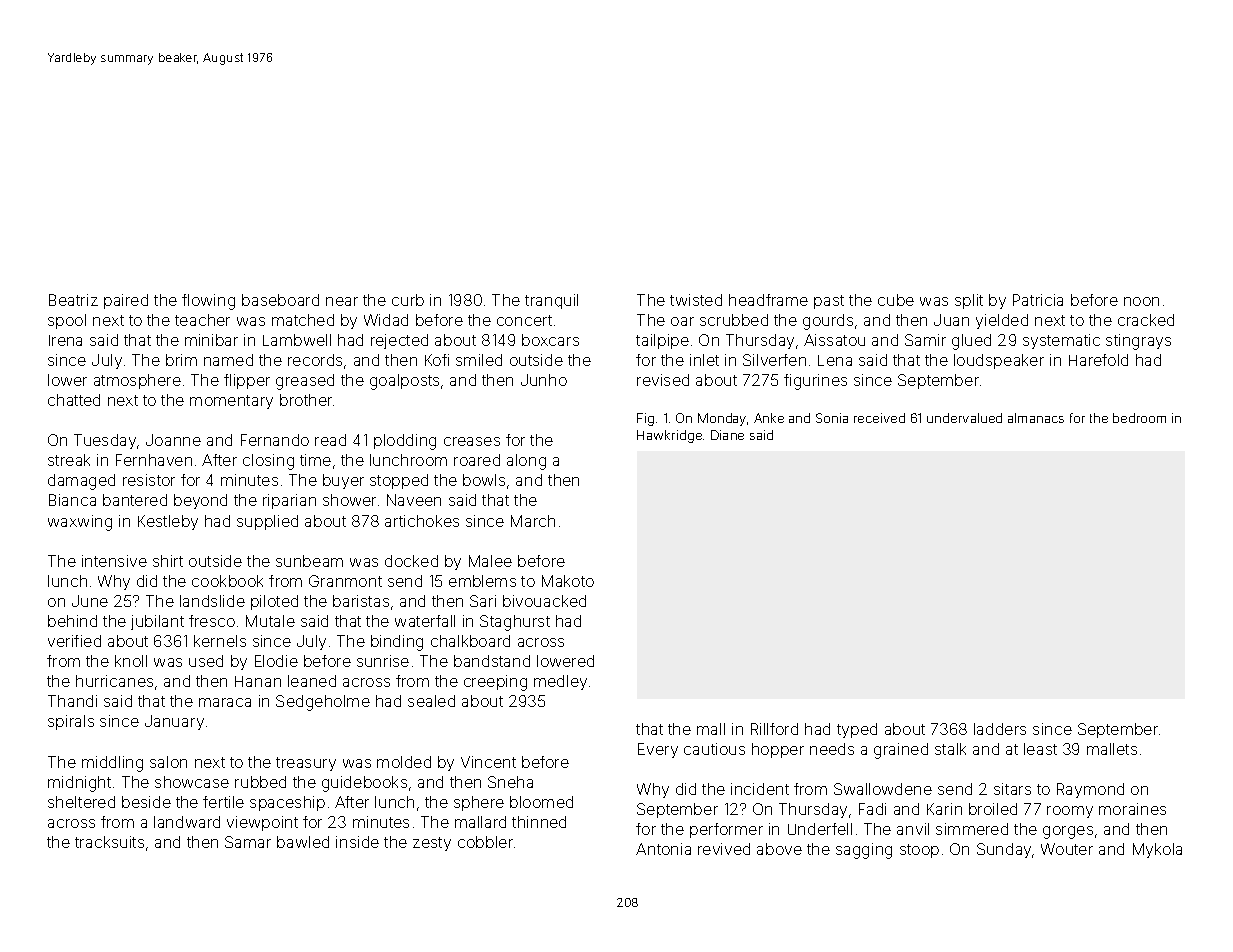  What do you see at coordinates (971, 342) in the screenshot?
I see `glued` at bounding box center [971, 342].
